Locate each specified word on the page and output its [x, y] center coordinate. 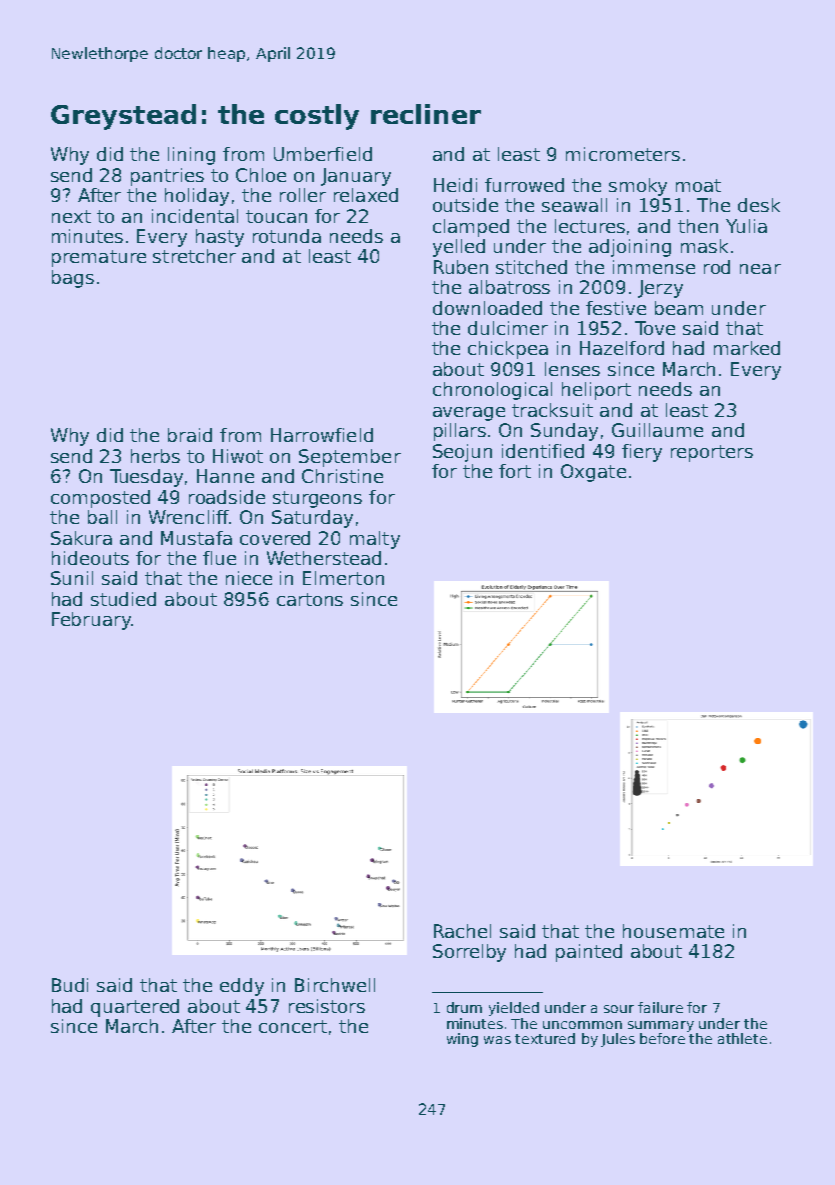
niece [249, 578]
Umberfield [323, 154]
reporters [712, 453]
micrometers [623, 154]
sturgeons [317, 499]
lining [191, 156]
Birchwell [335, 985]
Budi [70, 985]
